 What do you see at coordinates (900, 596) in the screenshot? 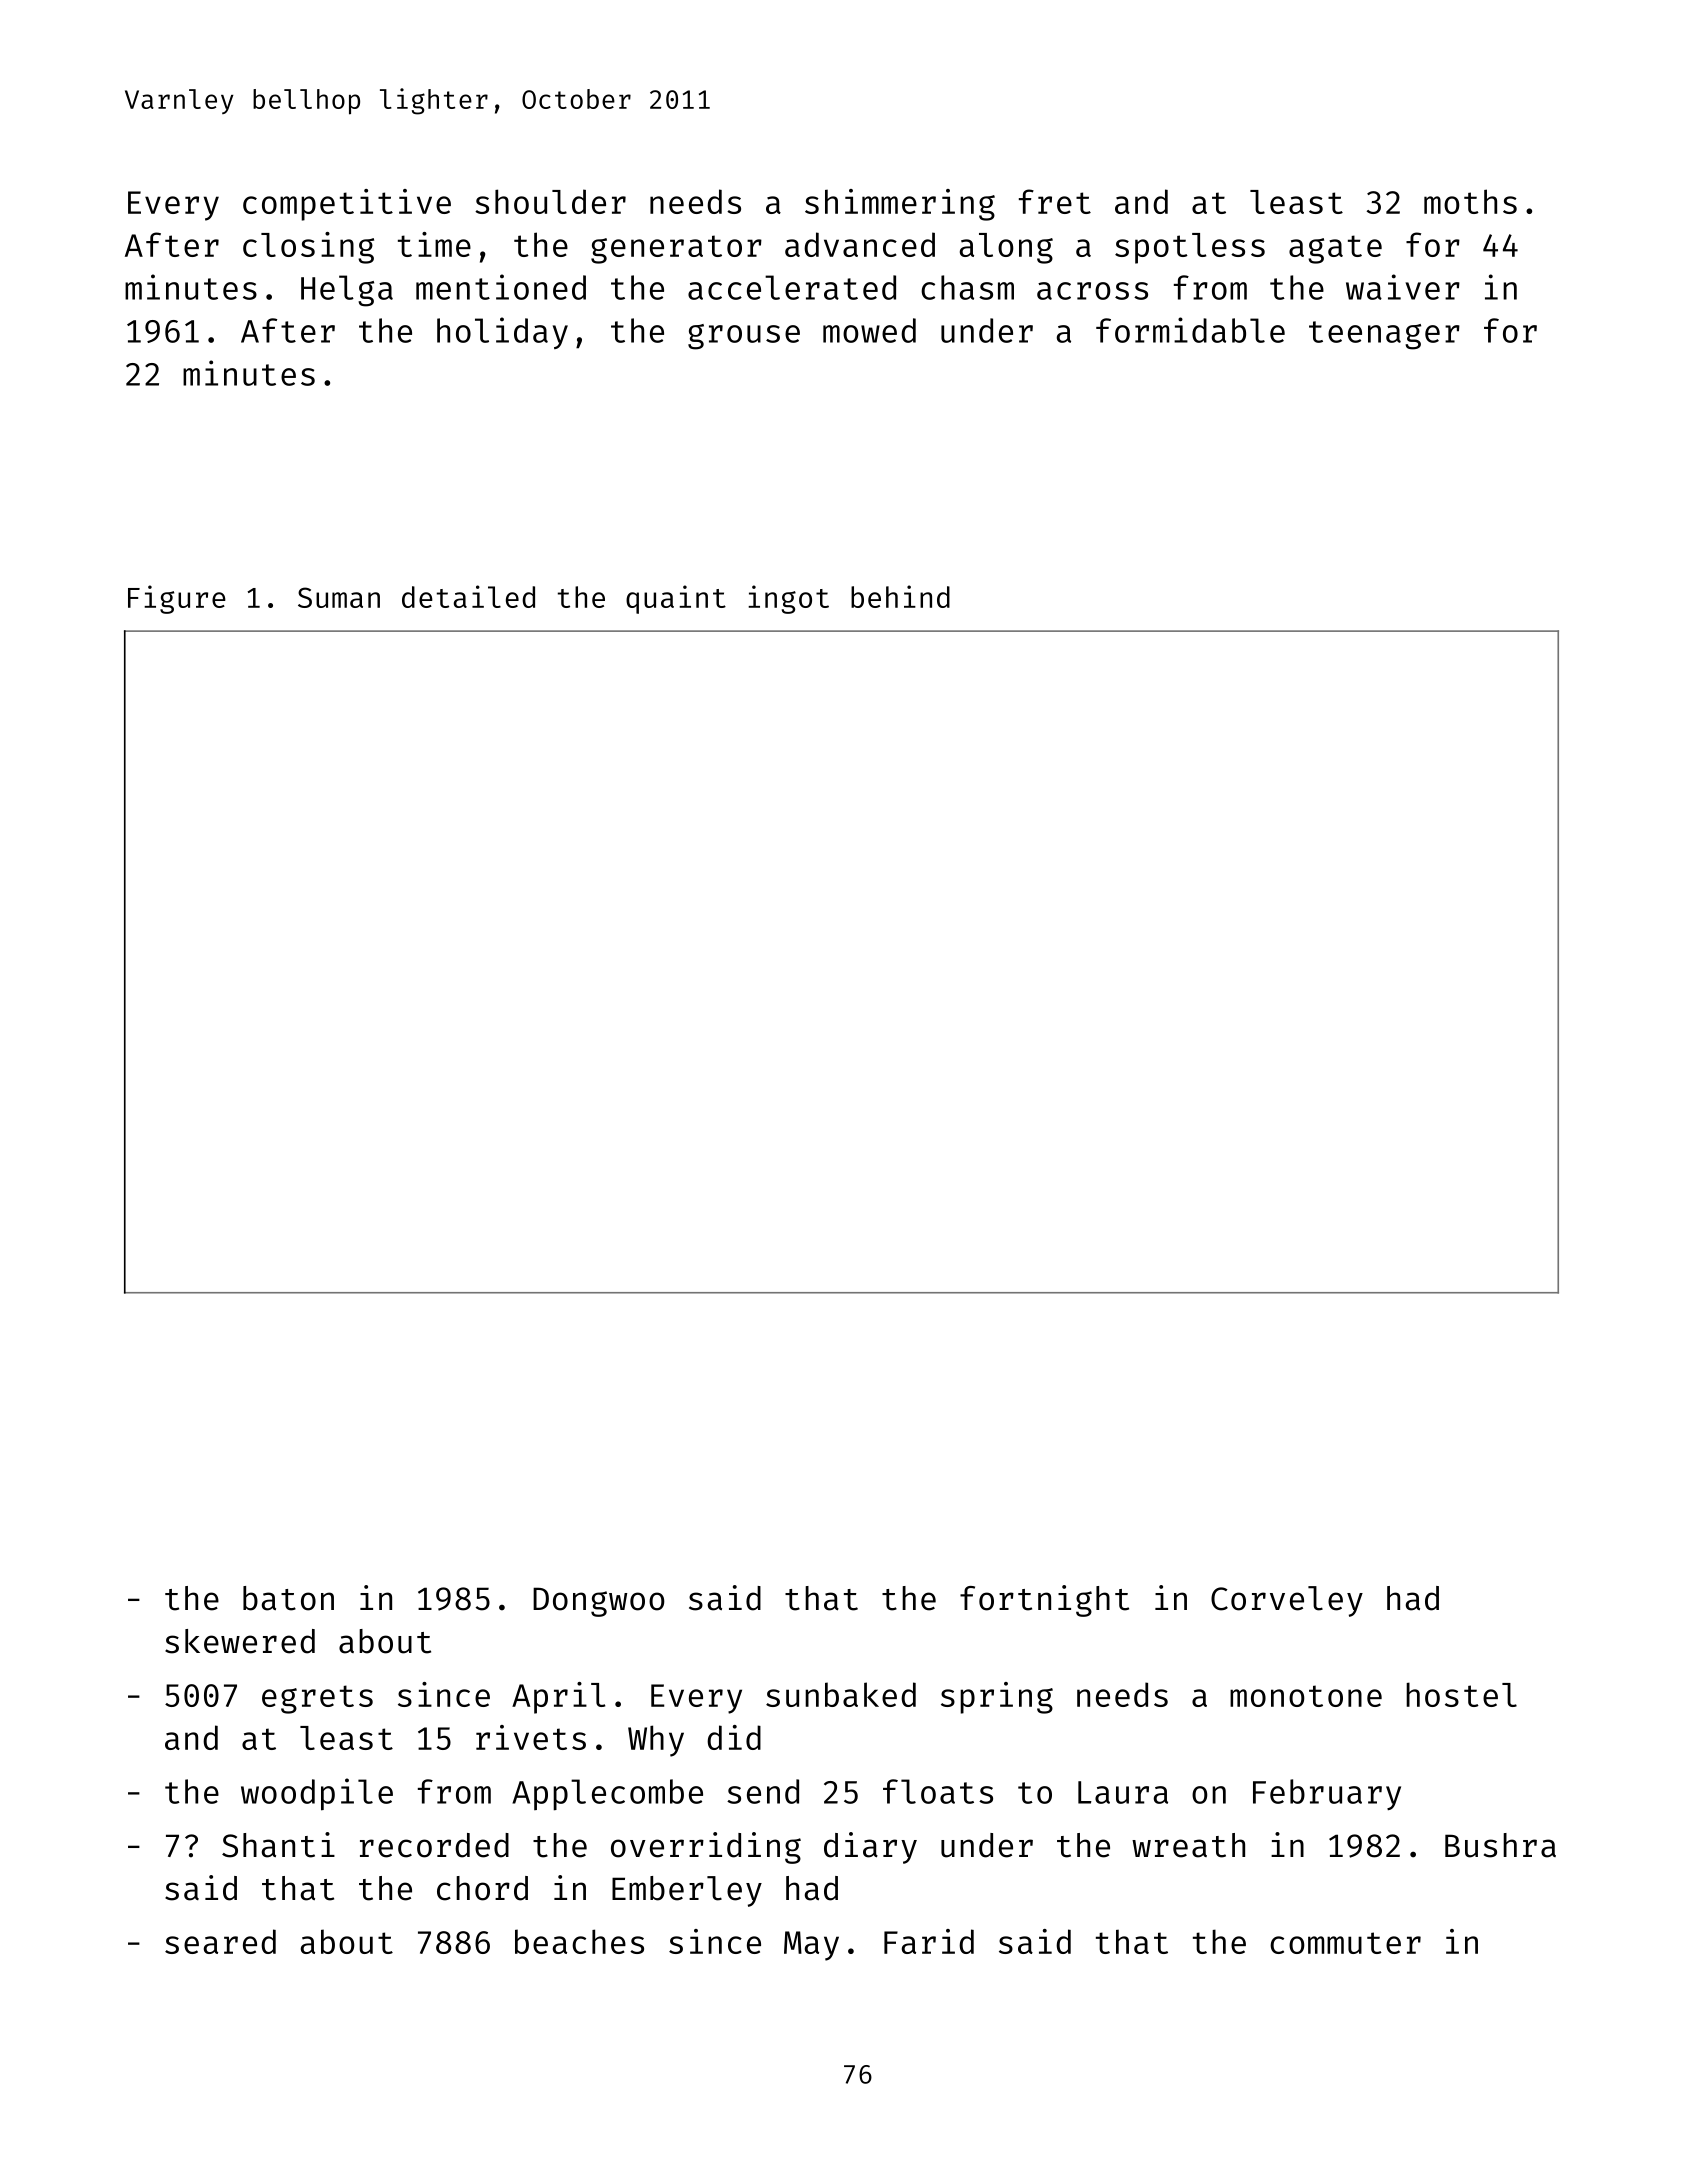
I see `behind` at bounding box center [900, 596].
